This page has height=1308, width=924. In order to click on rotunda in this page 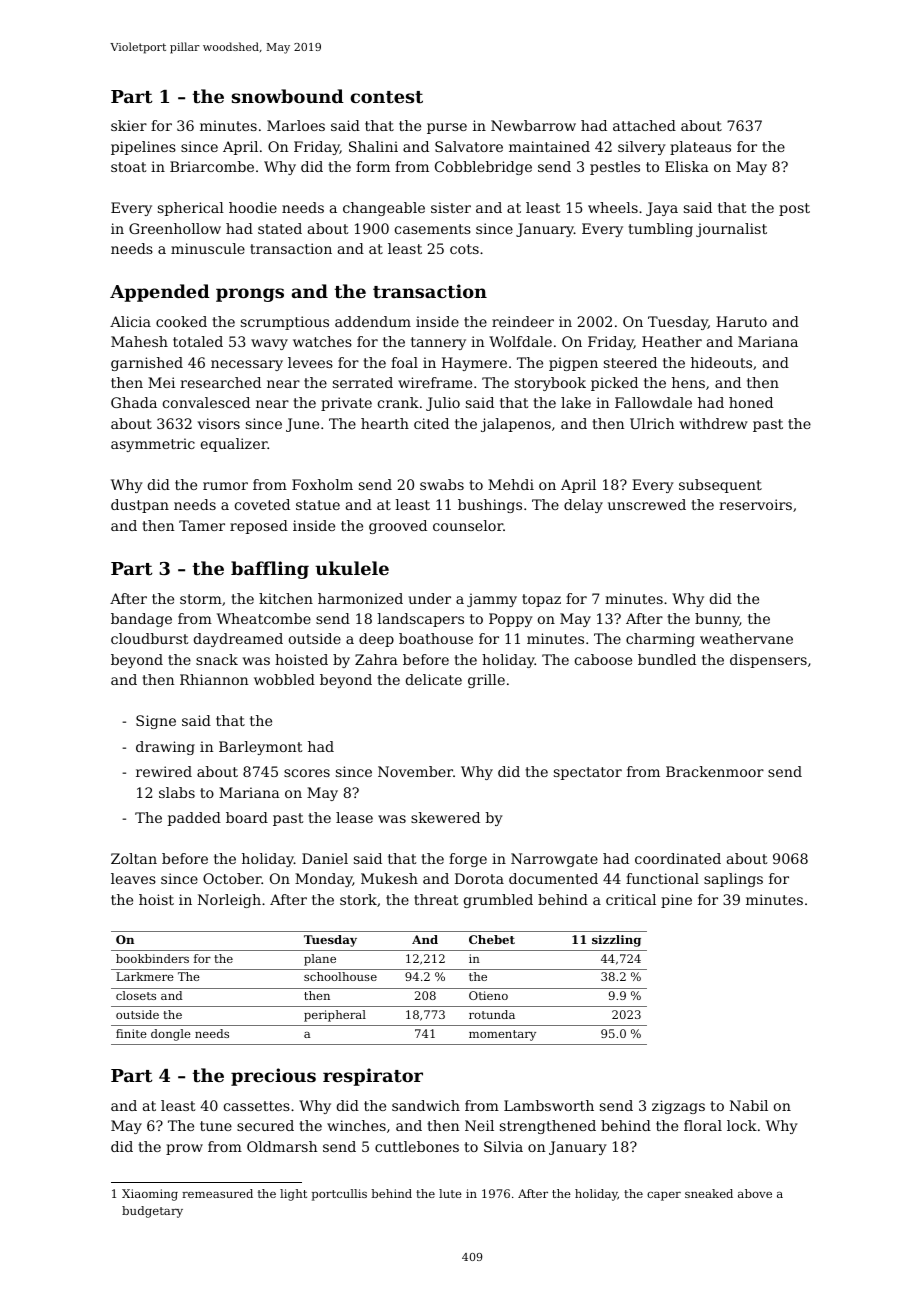, I will do `click(492, 1014)`.
